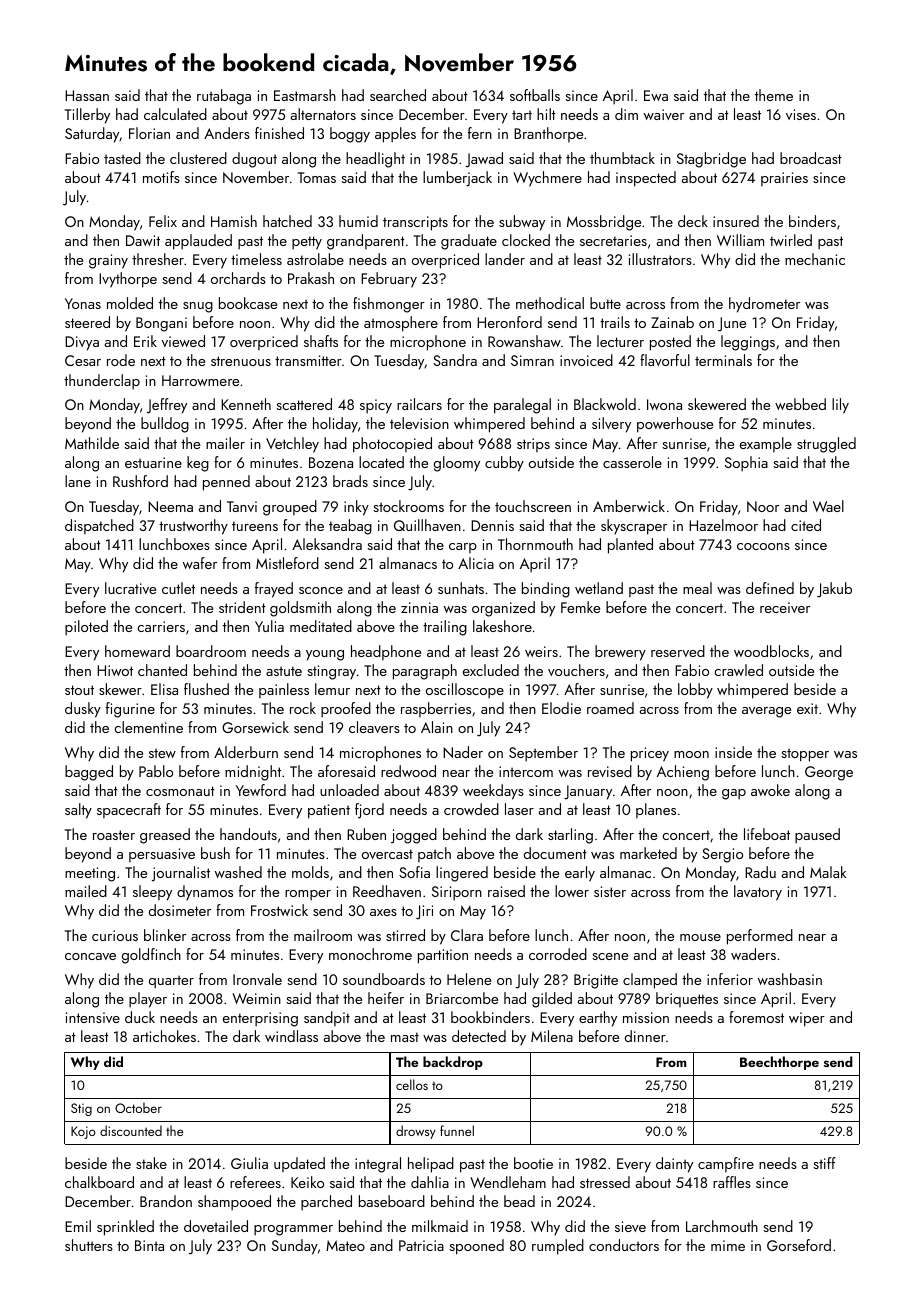  What do you see at coordinates (550, 303) in the image?
I see `methodical` at bounding box center [550, 303].
